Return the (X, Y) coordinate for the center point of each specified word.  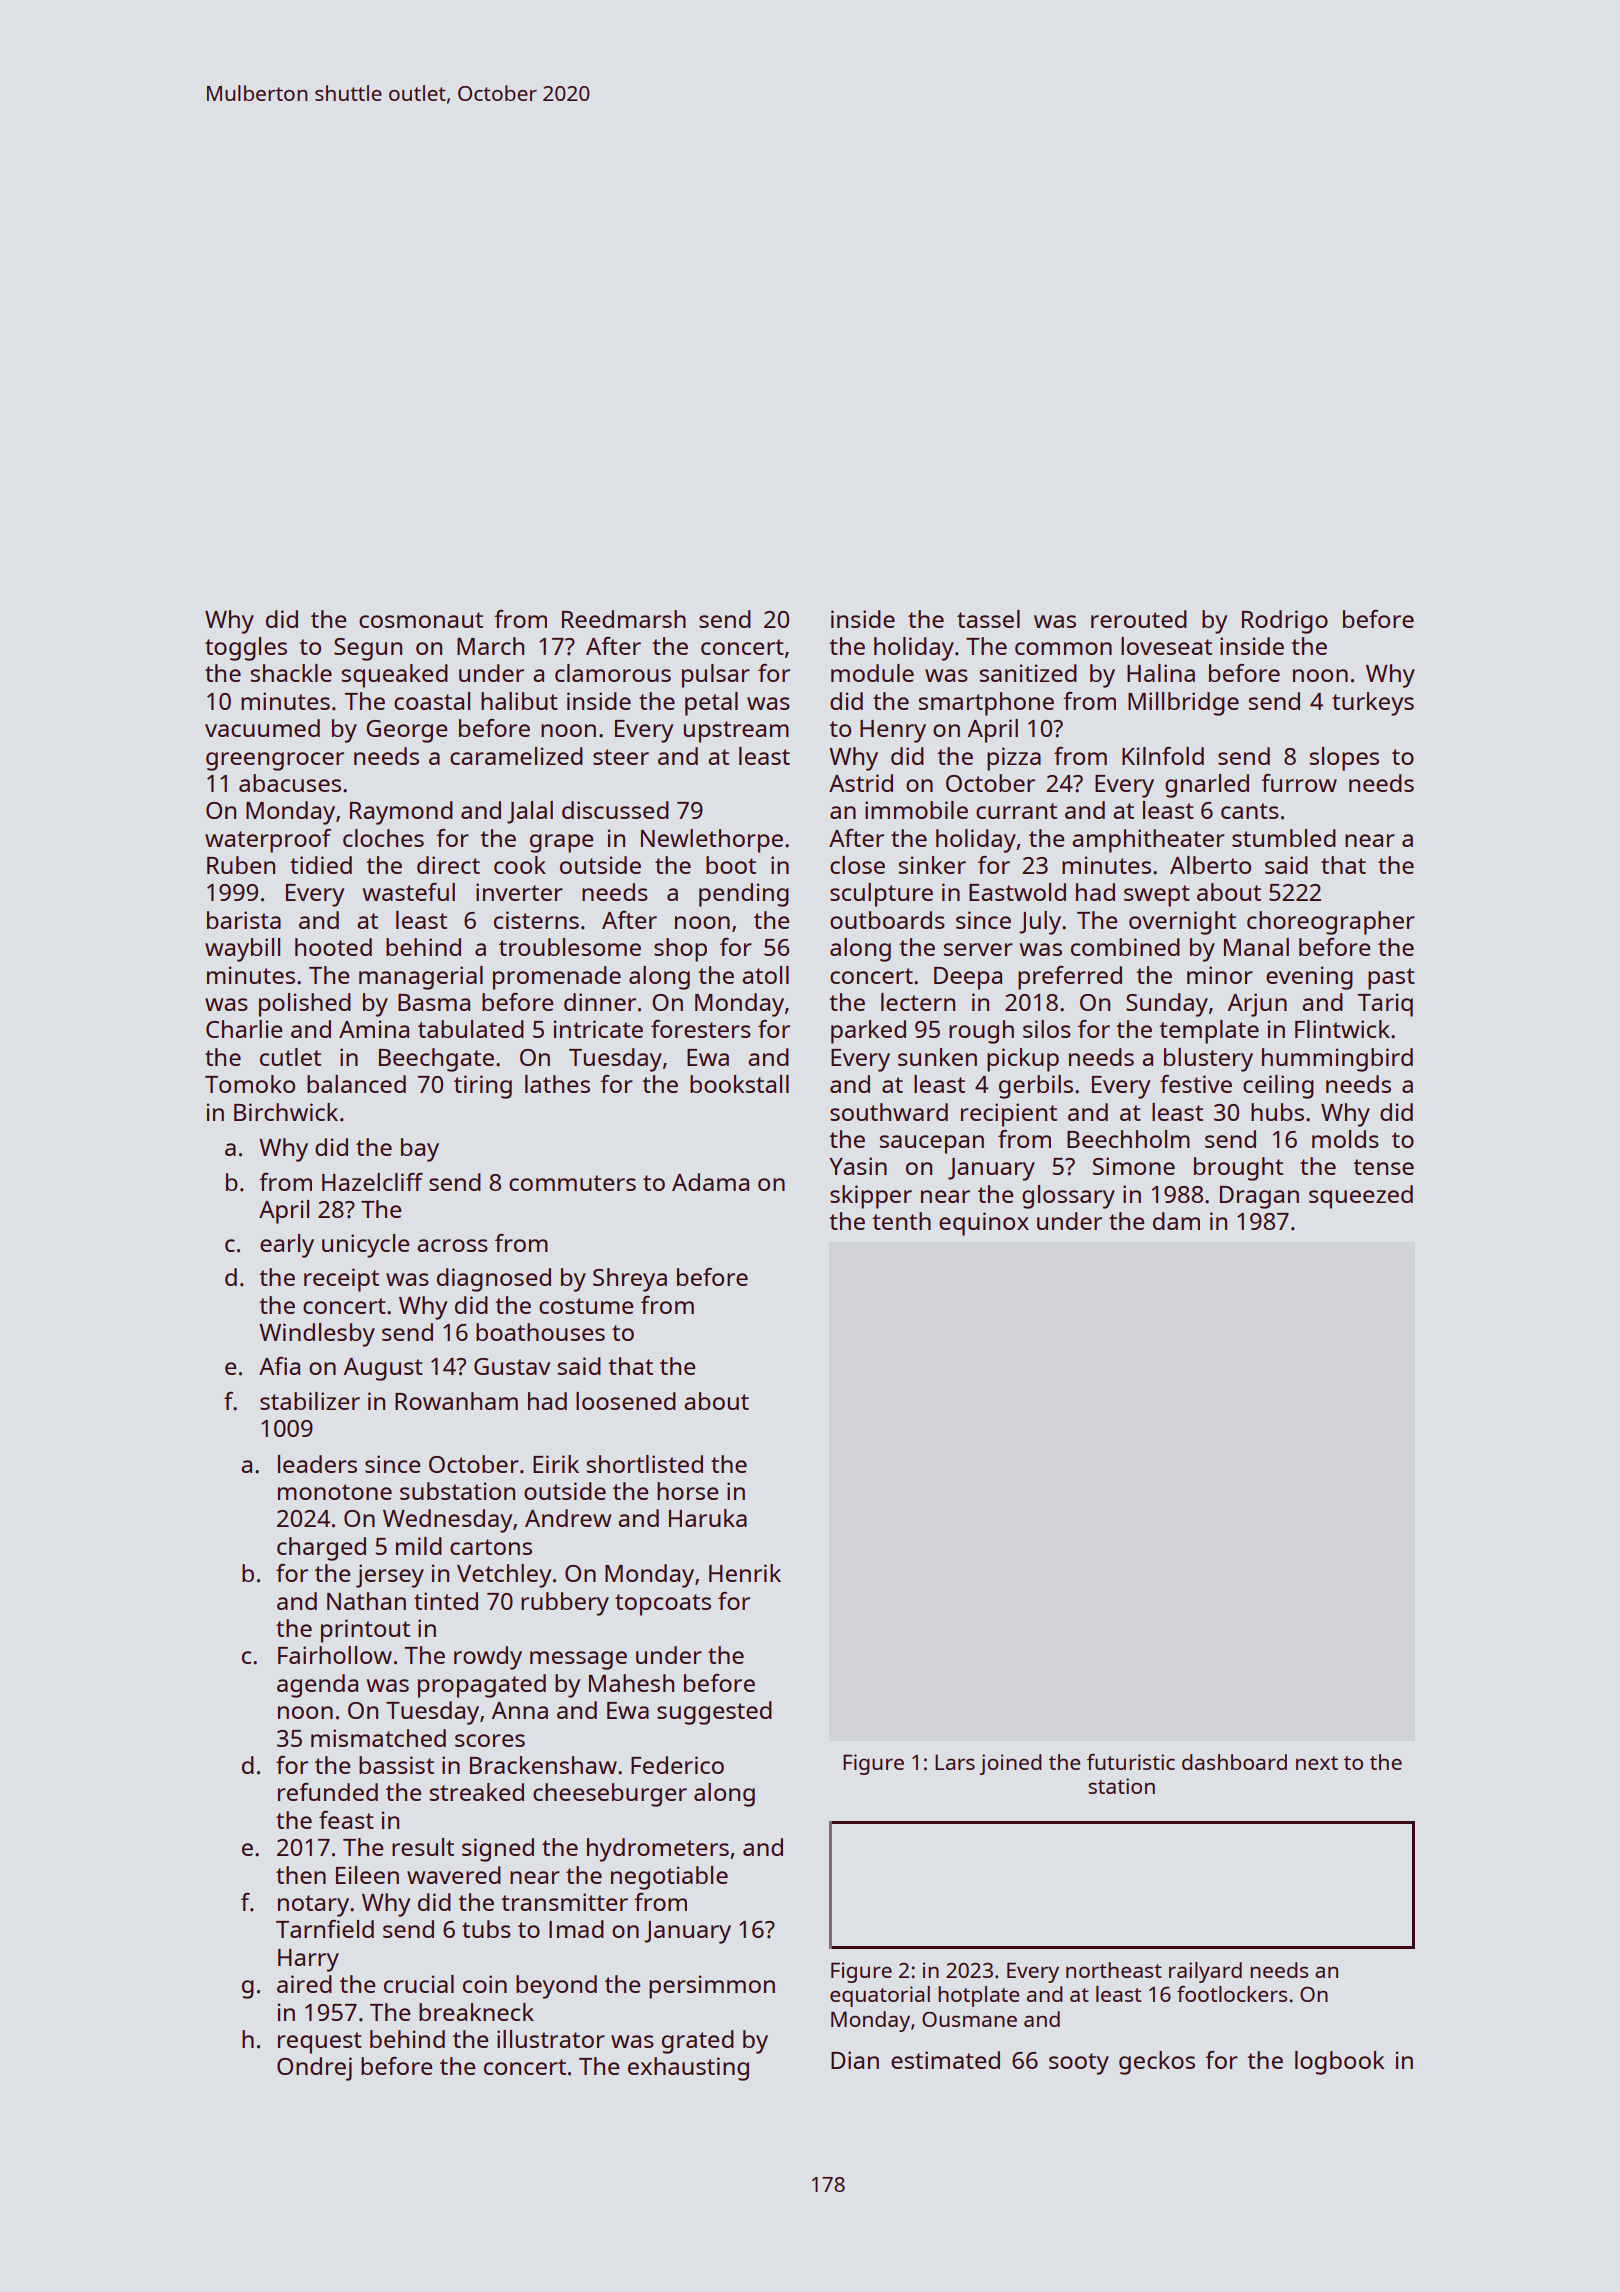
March (490, 646)
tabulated (471, 1029)
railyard (1205, 1972)
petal (711, 704)
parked (868, 1032)
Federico (677, 1765)
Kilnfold (1163, 756)
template (1209, 1032)
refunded (328, 1792)
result (423, 1847)
